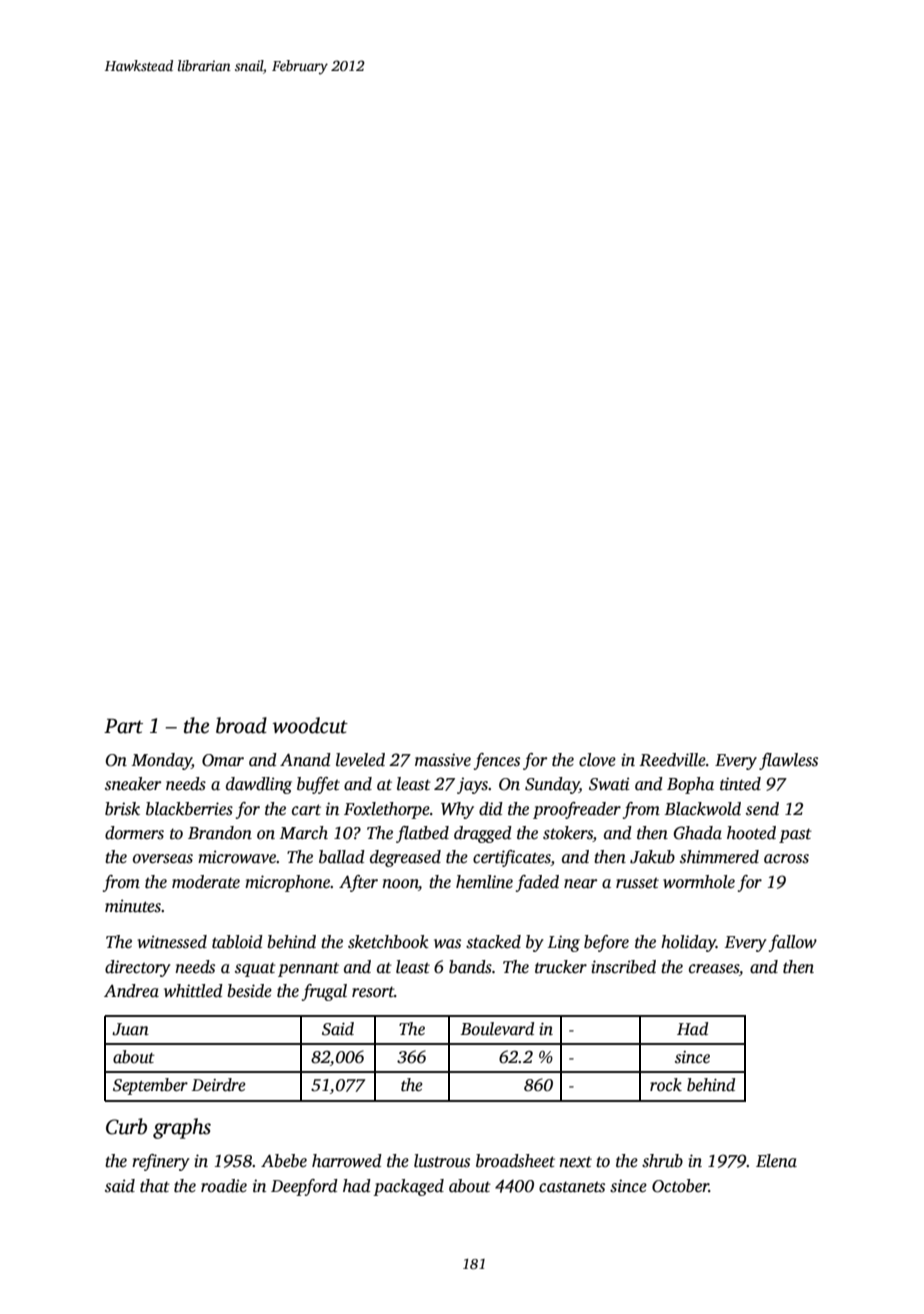 The height and width of the screenshot is (1314, 924). What do you see at coordinates (497, 1029) in the screenshot?
I see `Boulevard` at bounding box center [497, 1029].
